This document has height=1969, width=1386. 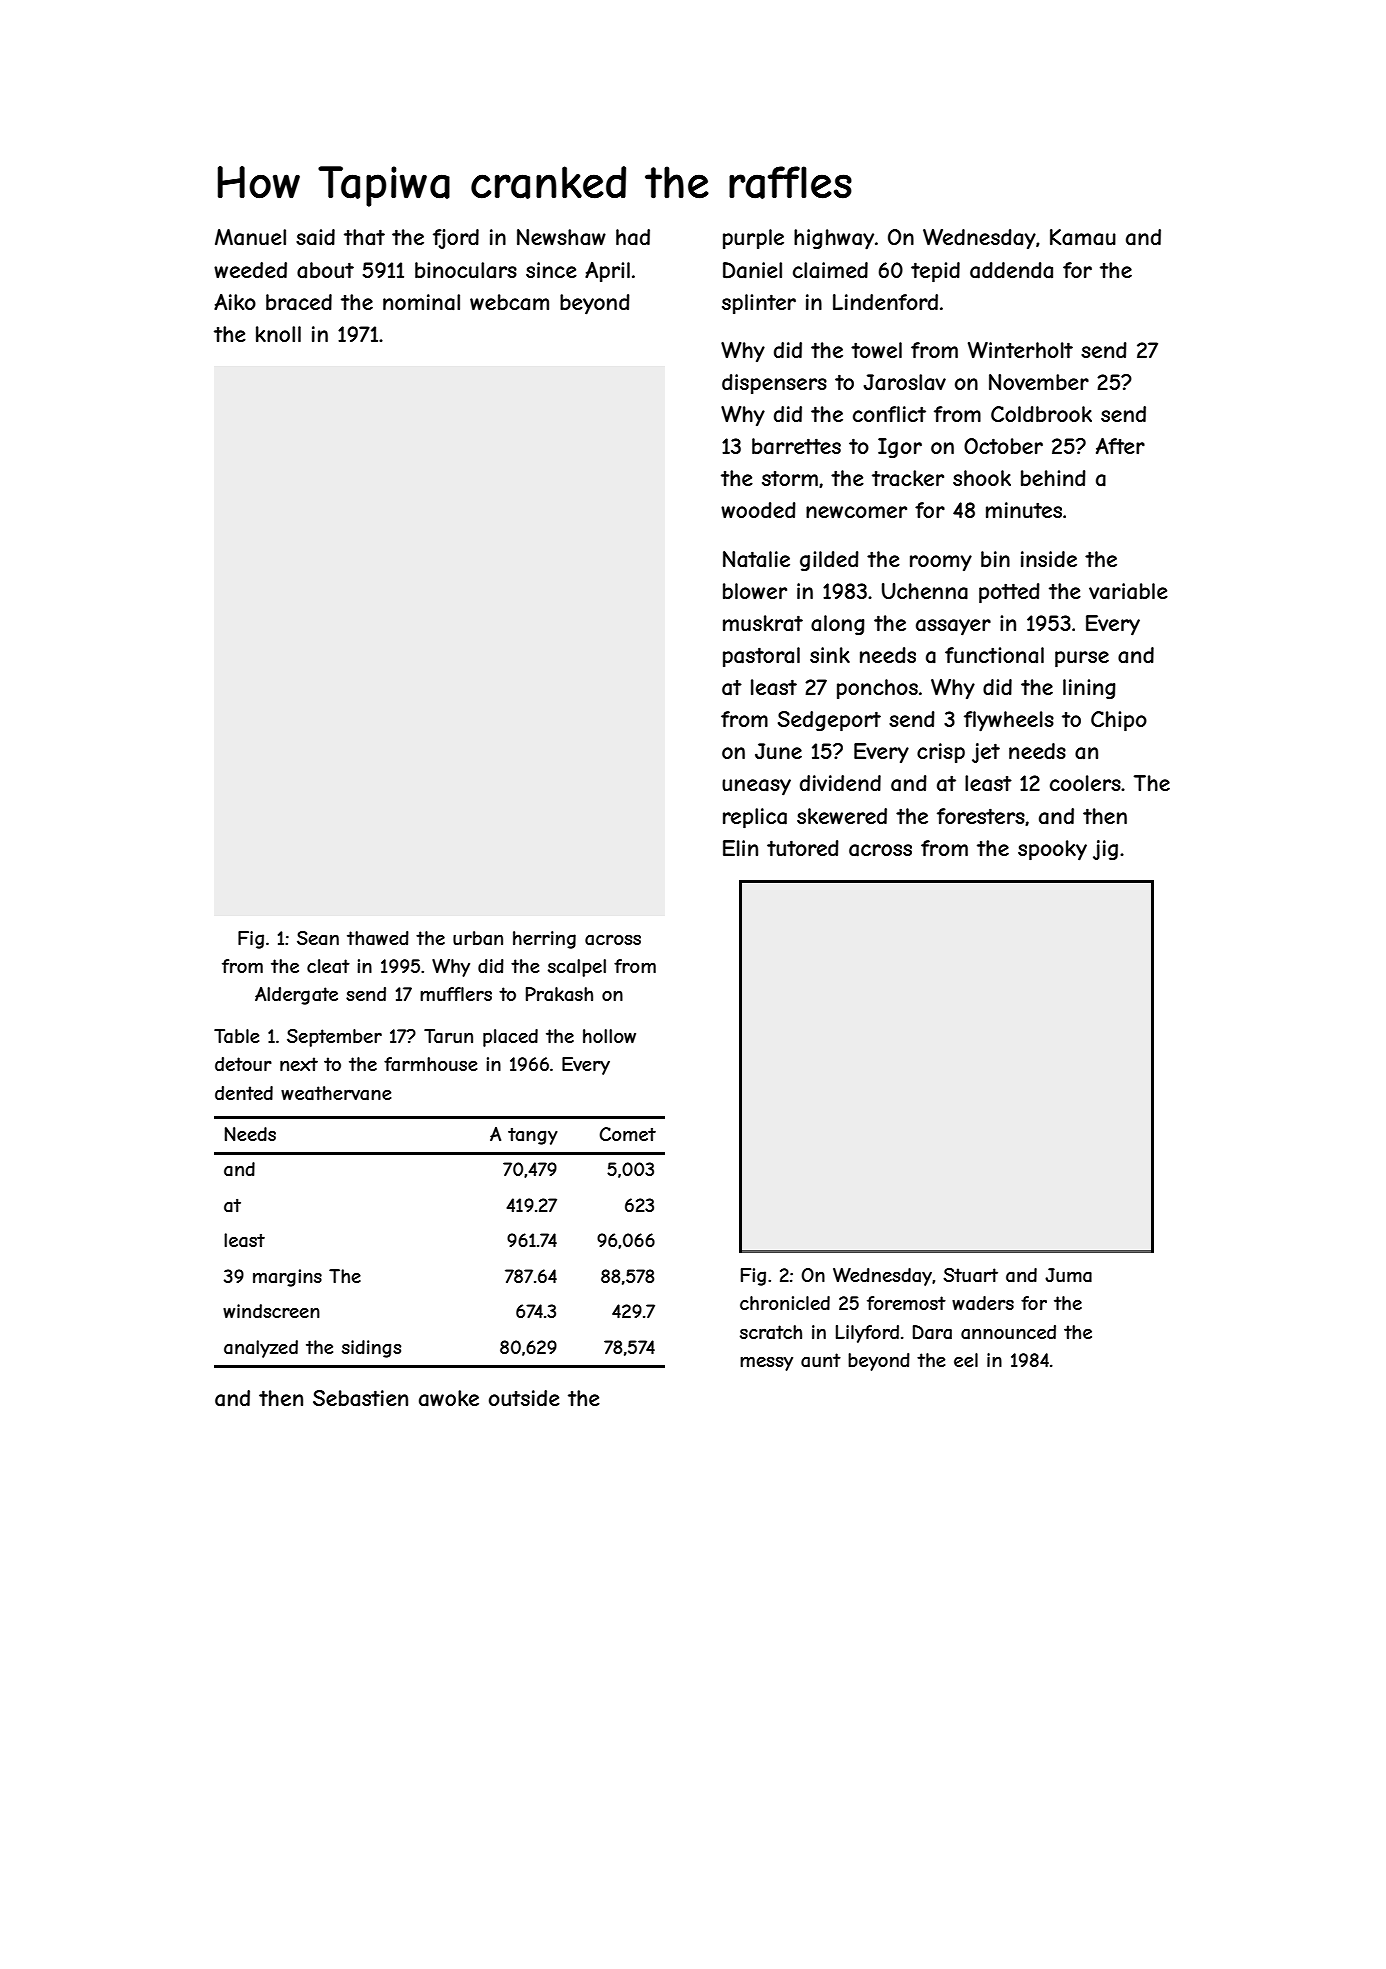 I want to click on June, so click(x=778, y=751).
